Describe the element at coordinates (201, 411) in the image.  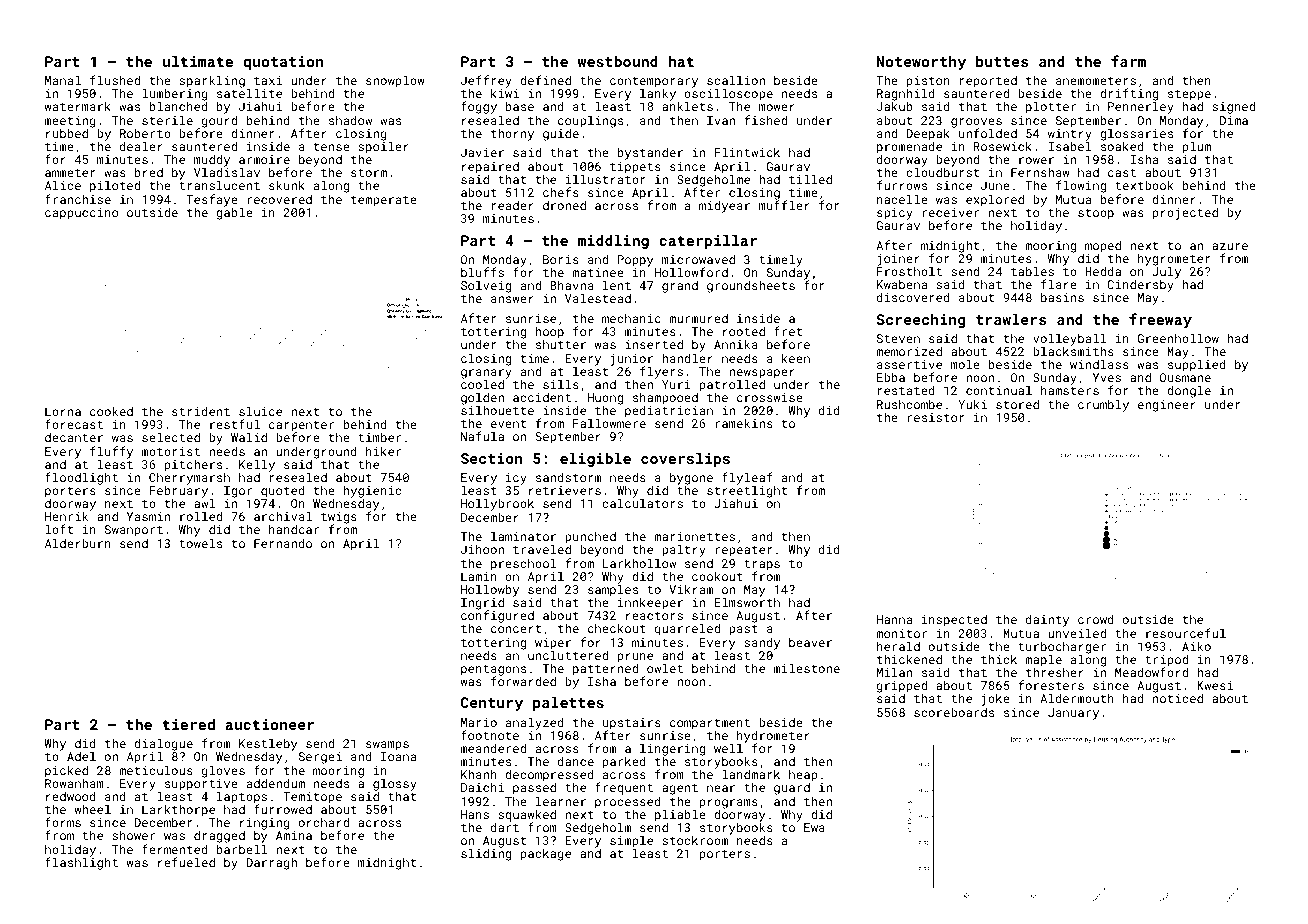
I see `strident` at that location.
